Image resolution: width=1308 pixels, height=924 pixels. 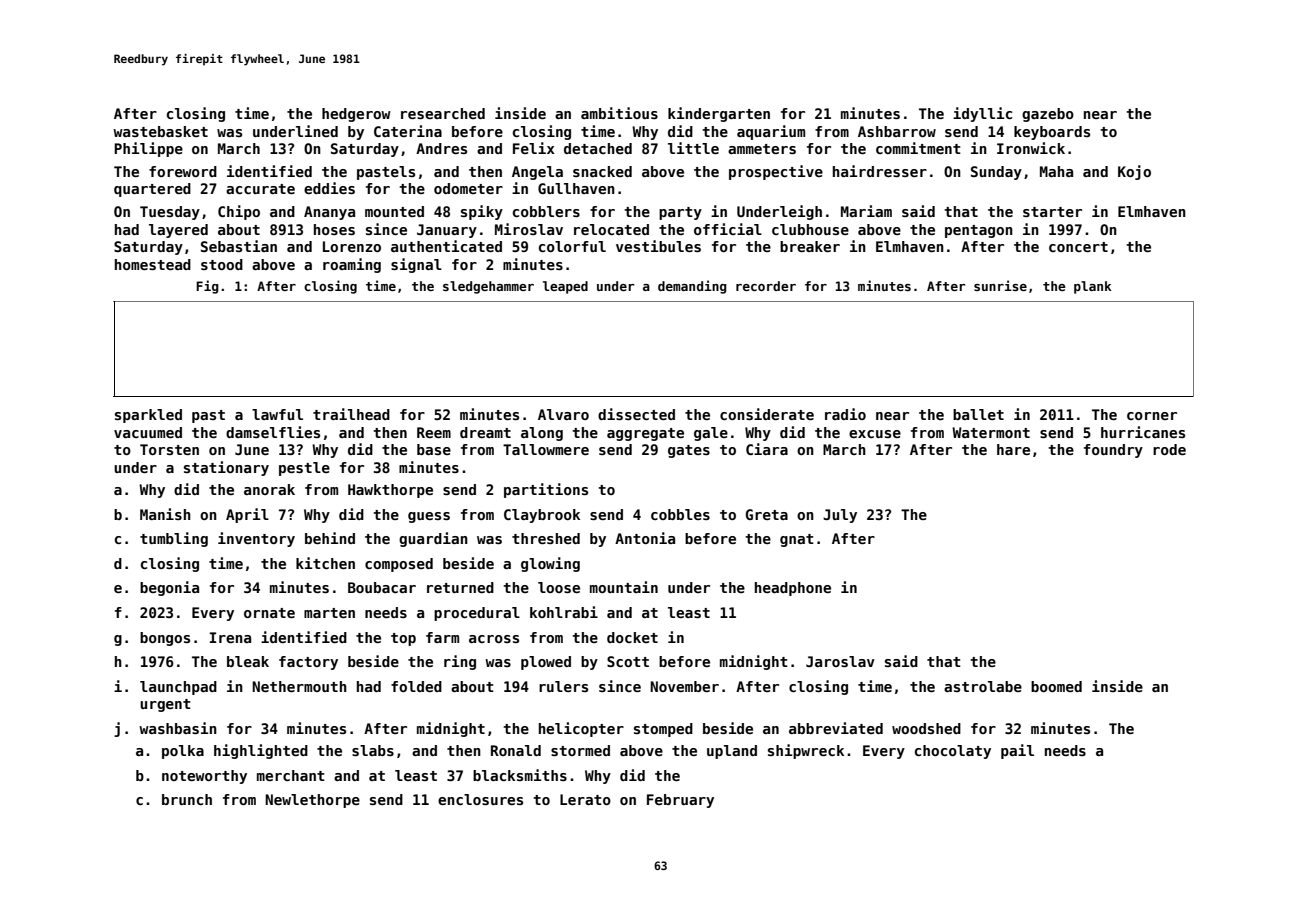 What do you see at coordinates (1056, 686) in the page?
I see `boomed` at bounding box center [1056, 686].
